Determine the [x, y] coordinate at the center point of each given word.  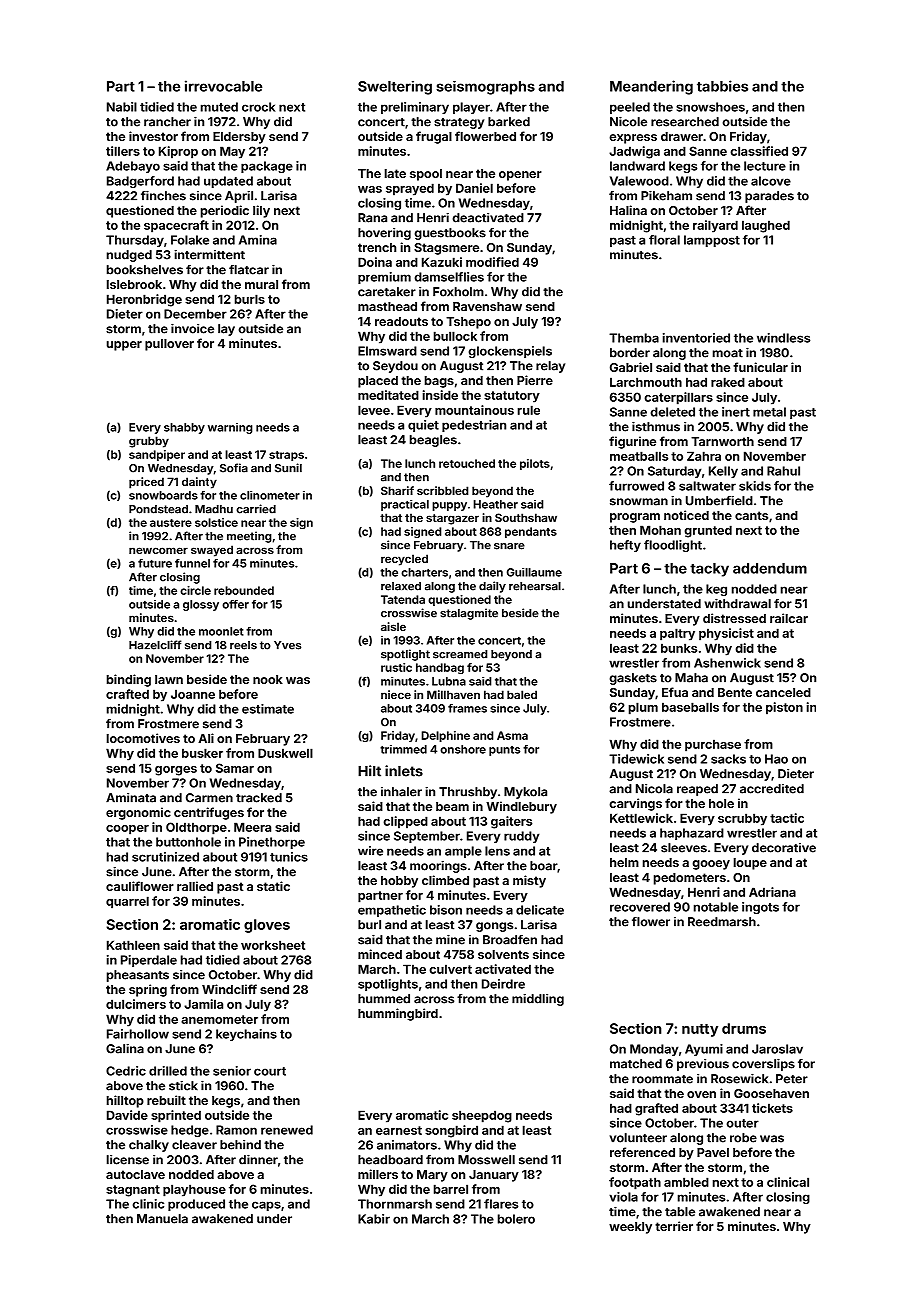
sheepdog [482, 1116]
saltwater [707, 486]
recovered [640, 907]
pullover [169, 345]
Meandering [651, 87]
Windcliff [229, 989]
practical [405, 505]
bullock [455, 336]
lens [497, 851]
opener [520, 176]
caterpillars [678, 398]
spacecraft [176, 226]
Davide [127, 1115]
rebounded [244, 590]
